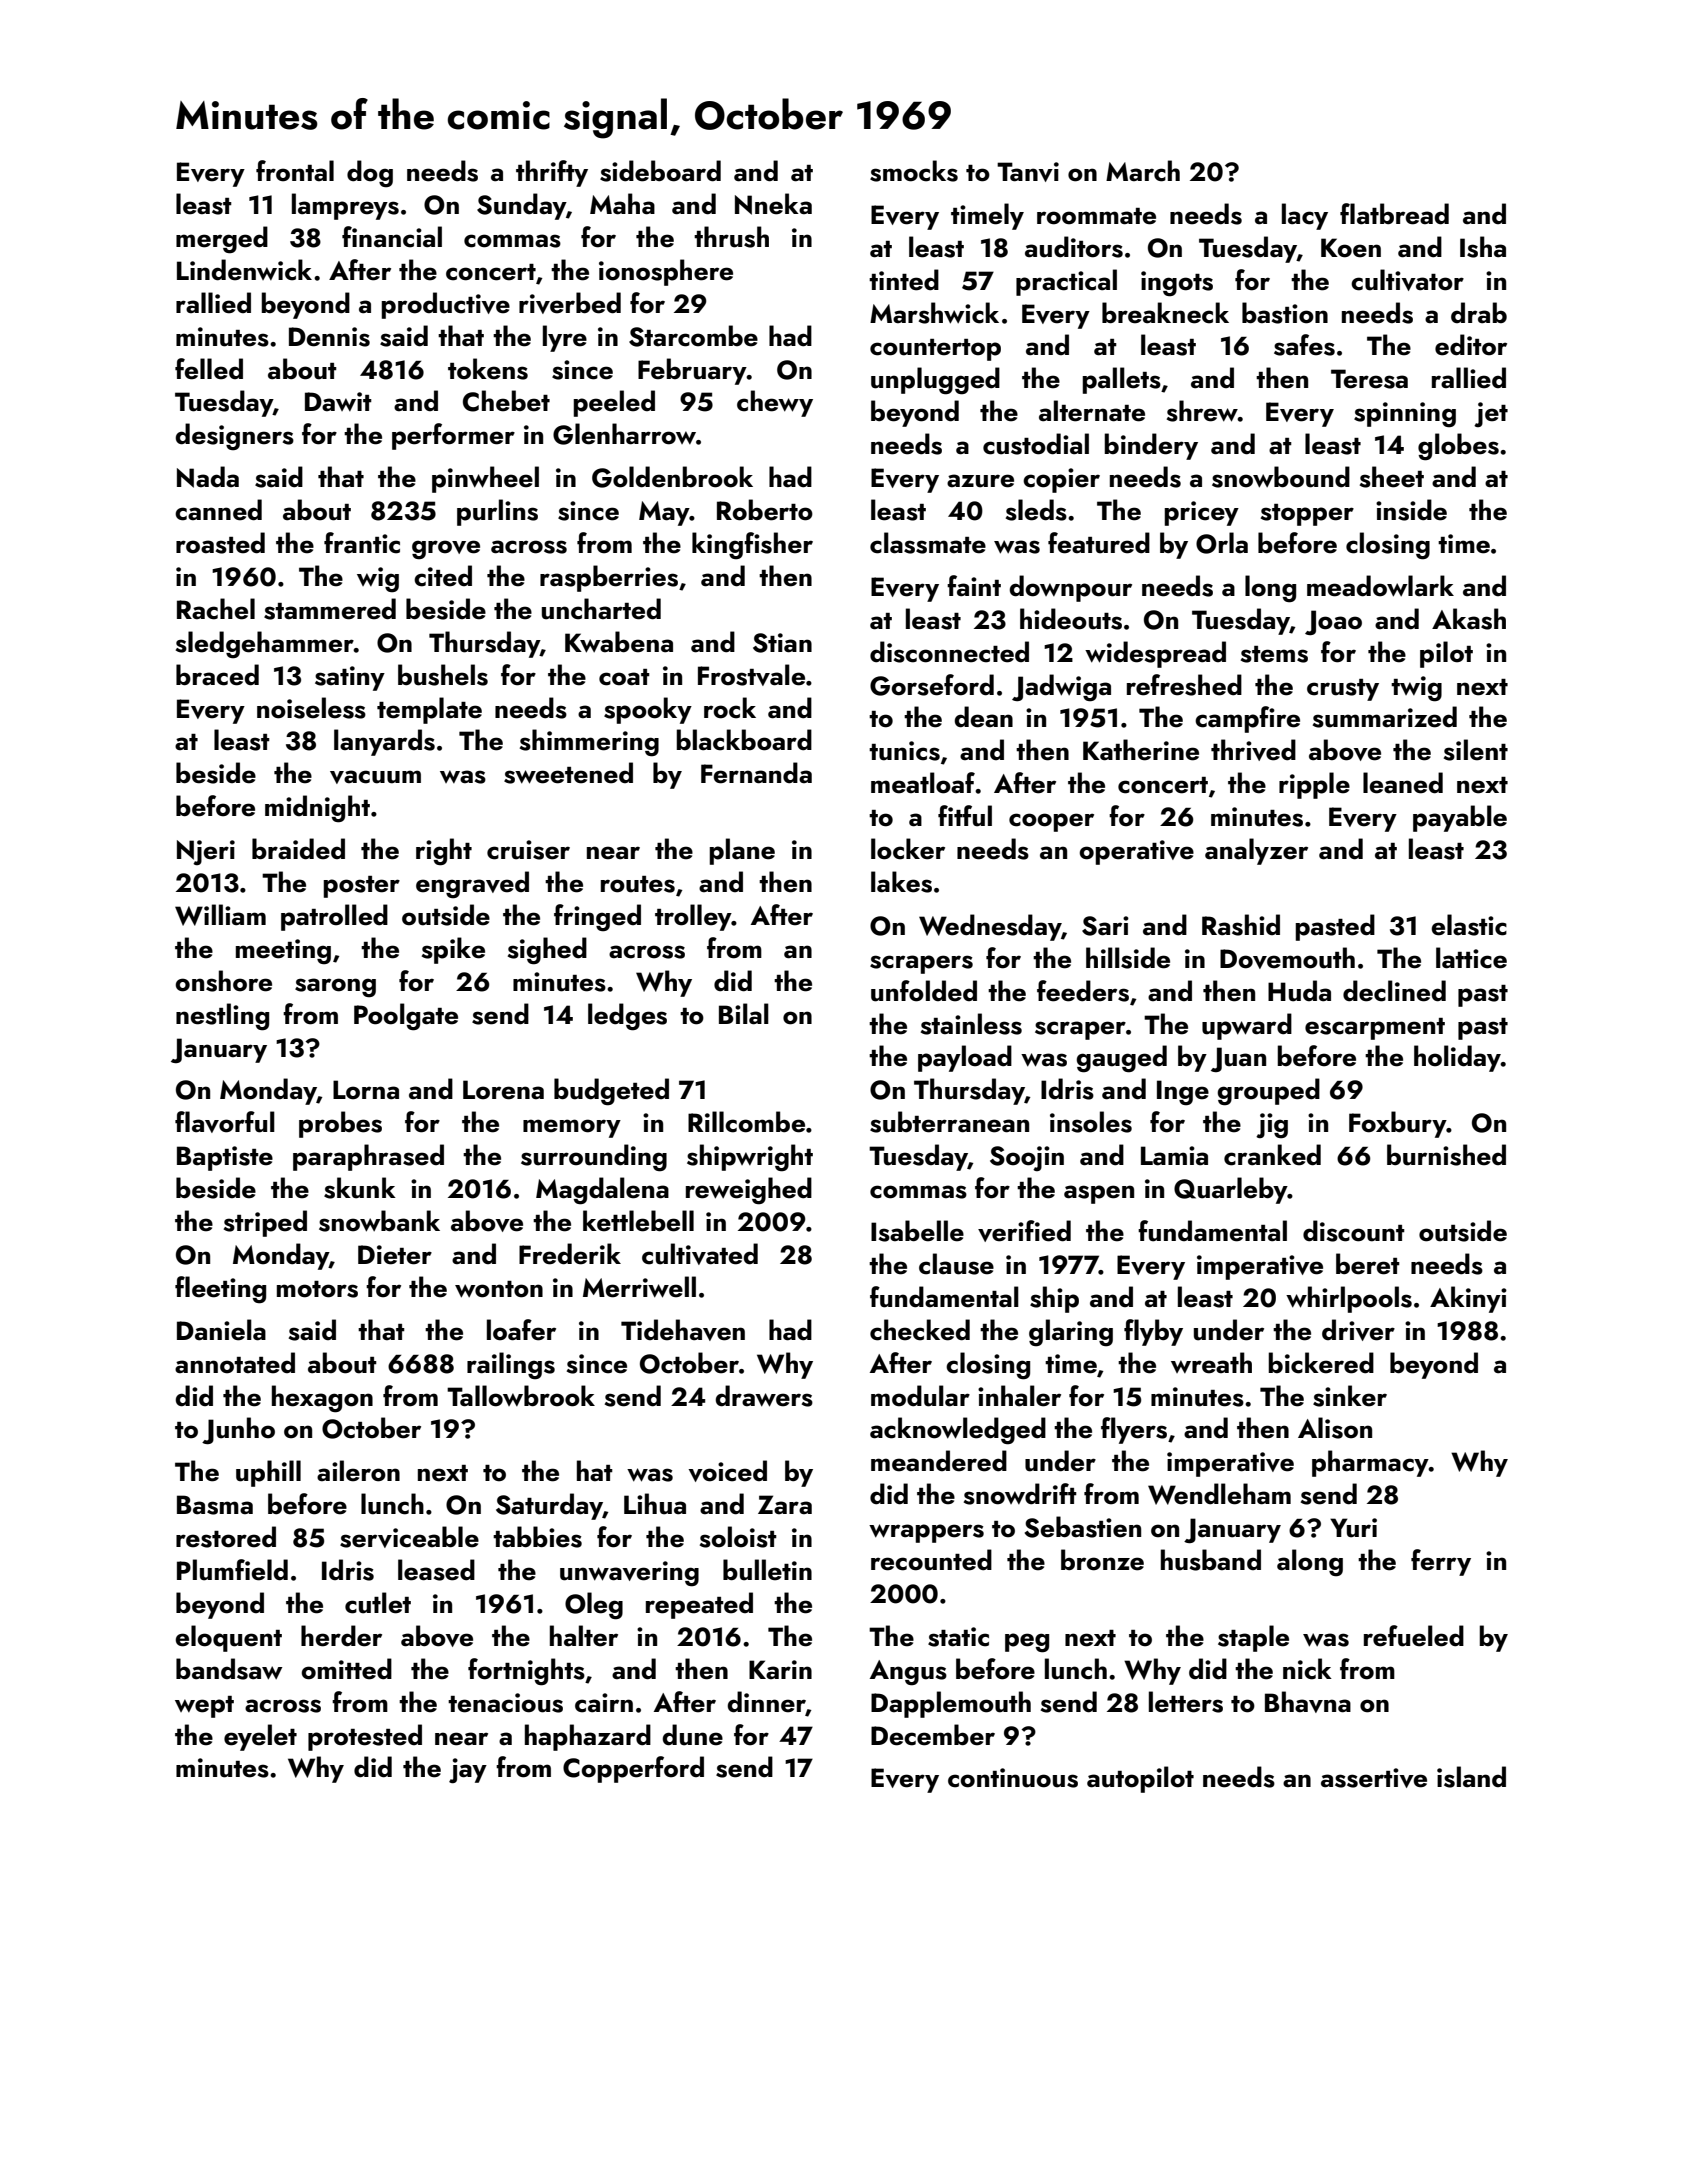 This document has height=2178, width=1683. What do you see at coordinates (1349, 1299) in the document?
I see `whirlpools` at bounding box center [1349, 1299].
